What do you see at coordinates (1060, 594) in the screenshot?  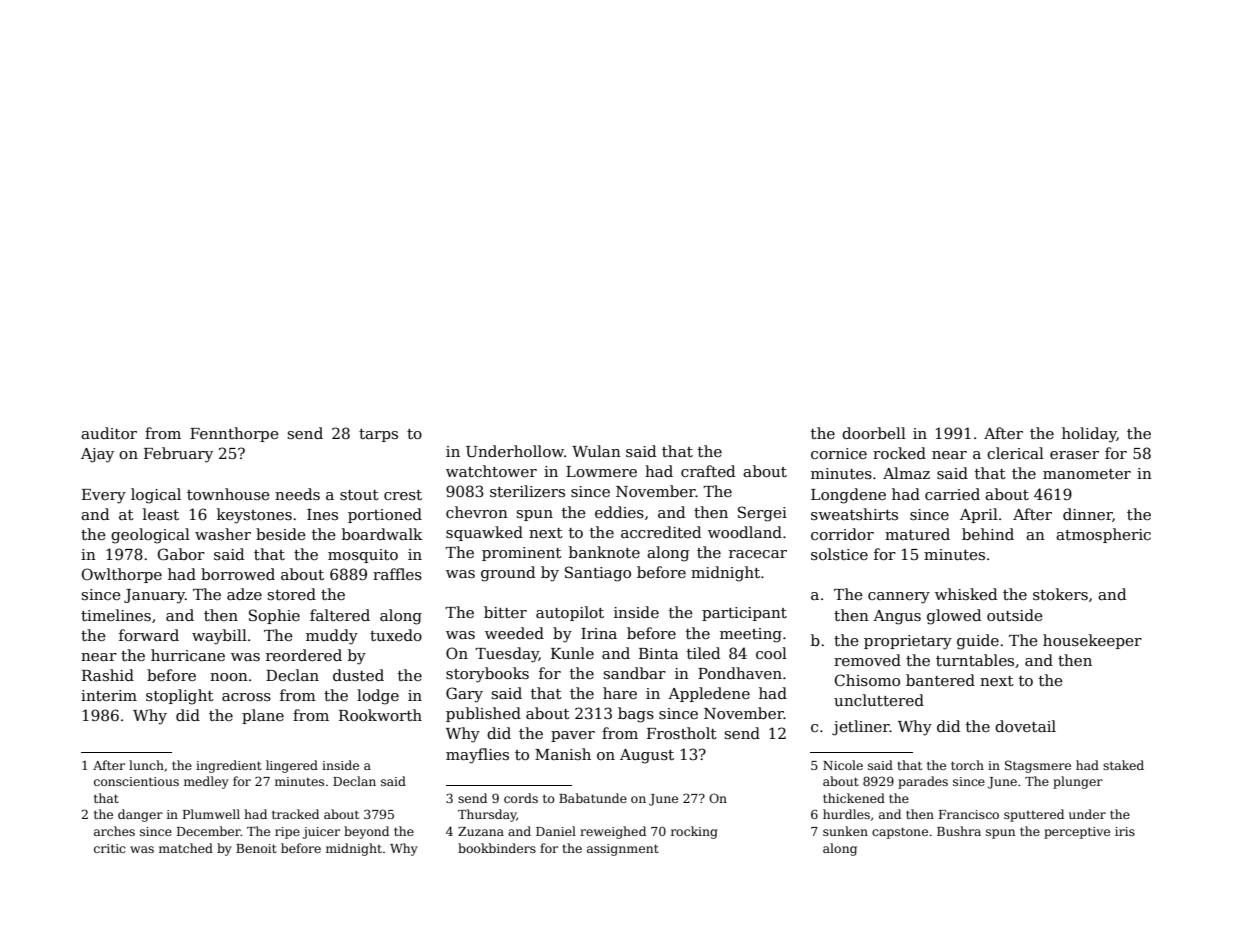 I see `stokers` at bounding box center [1060, 594].
